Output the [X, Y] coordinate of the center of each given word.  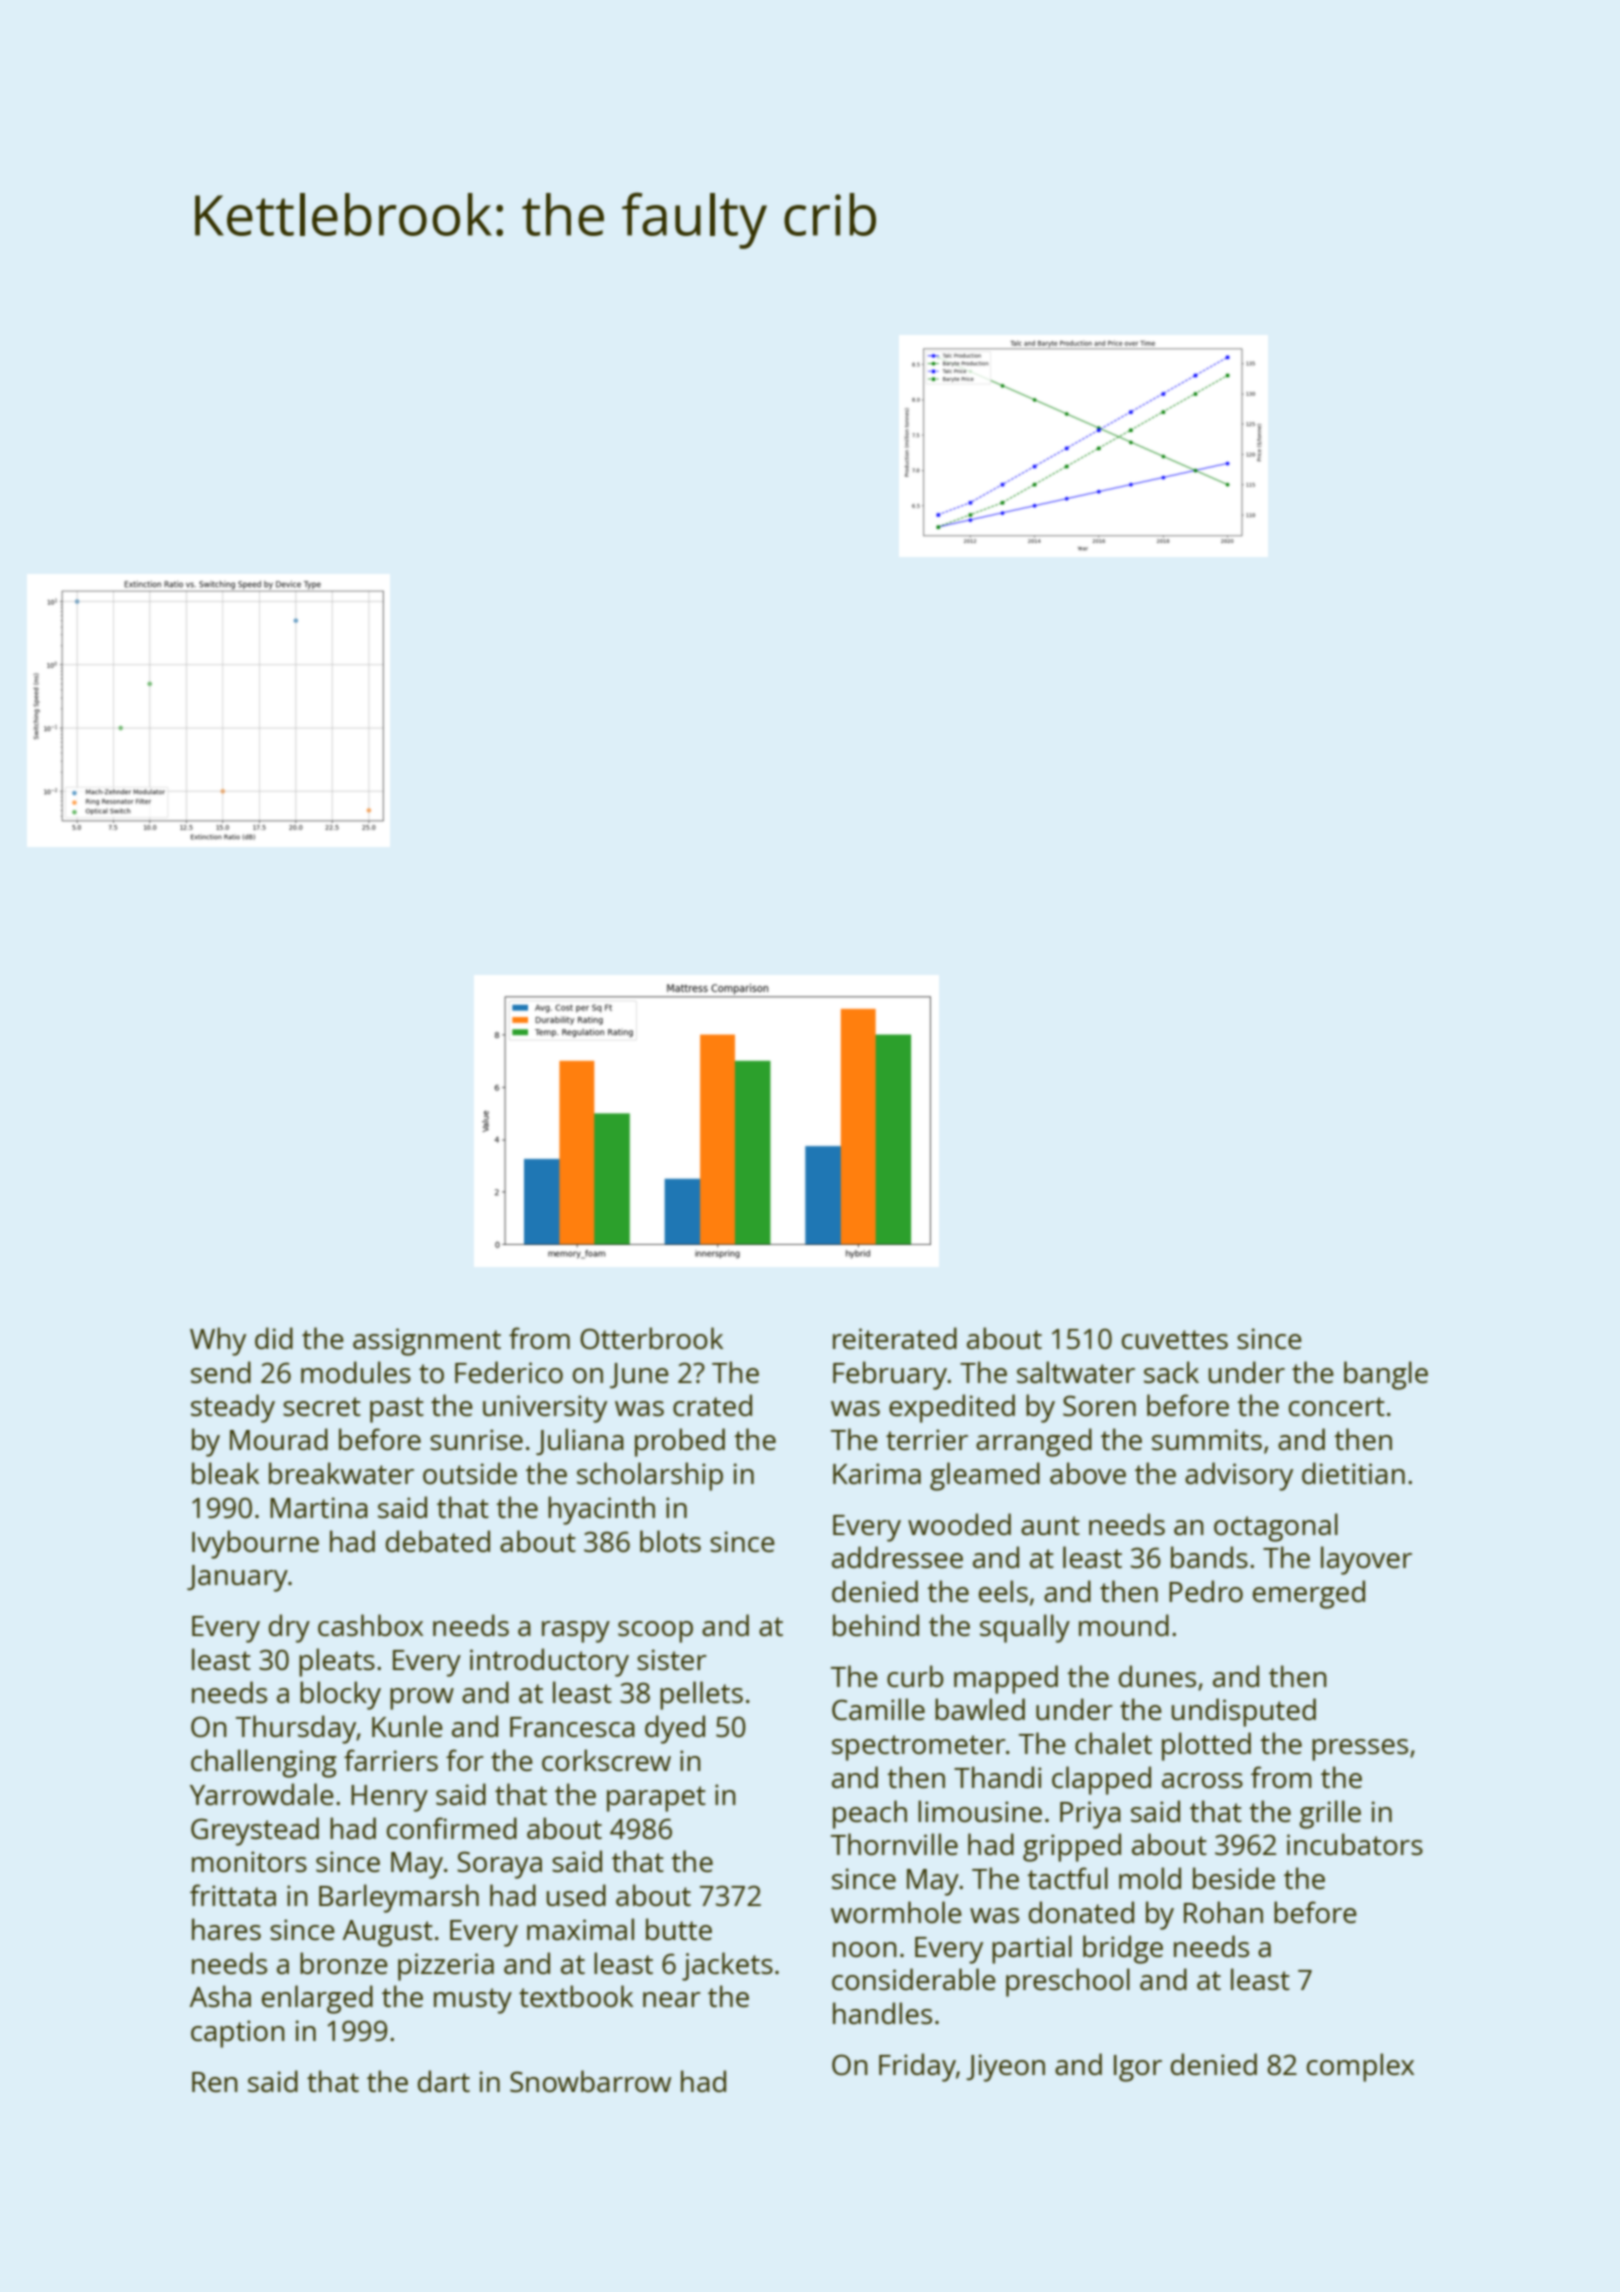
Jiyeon [1005, 2068]
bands [1209, 1557]
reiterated [895, 1338]
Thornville [894, 1844]
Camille [878, 1709]
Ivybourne [255, 1544]
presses [1360, 1750]
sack [1171, 1372]
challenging [264, 1763]
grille [1330, 1814]
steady [233, 1408]
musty [473, 2001]
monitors [249, 1861]
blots [670, 1541]
